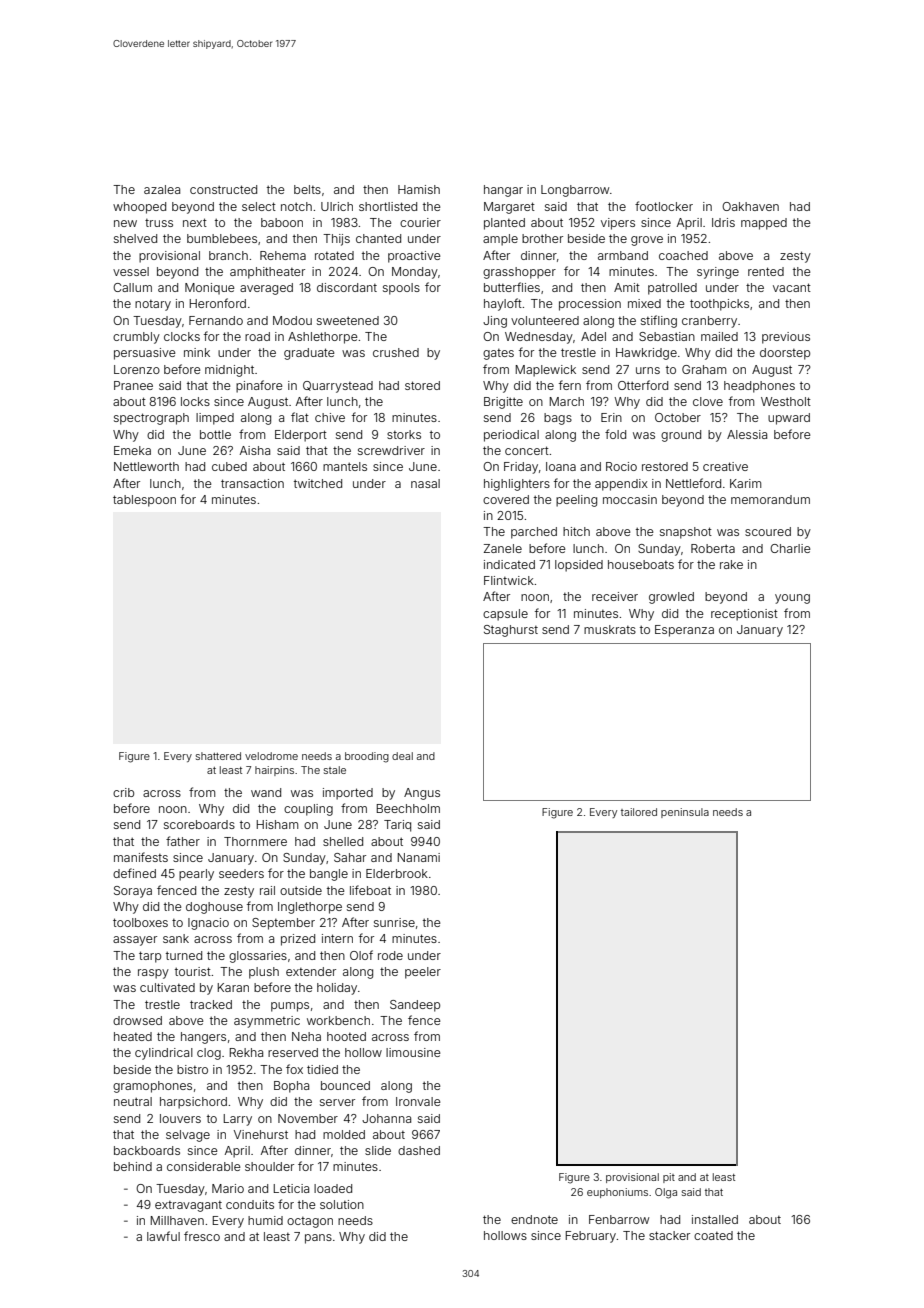 This image has height=1308, width=924. I want to click on deal, so click(402, 756).
